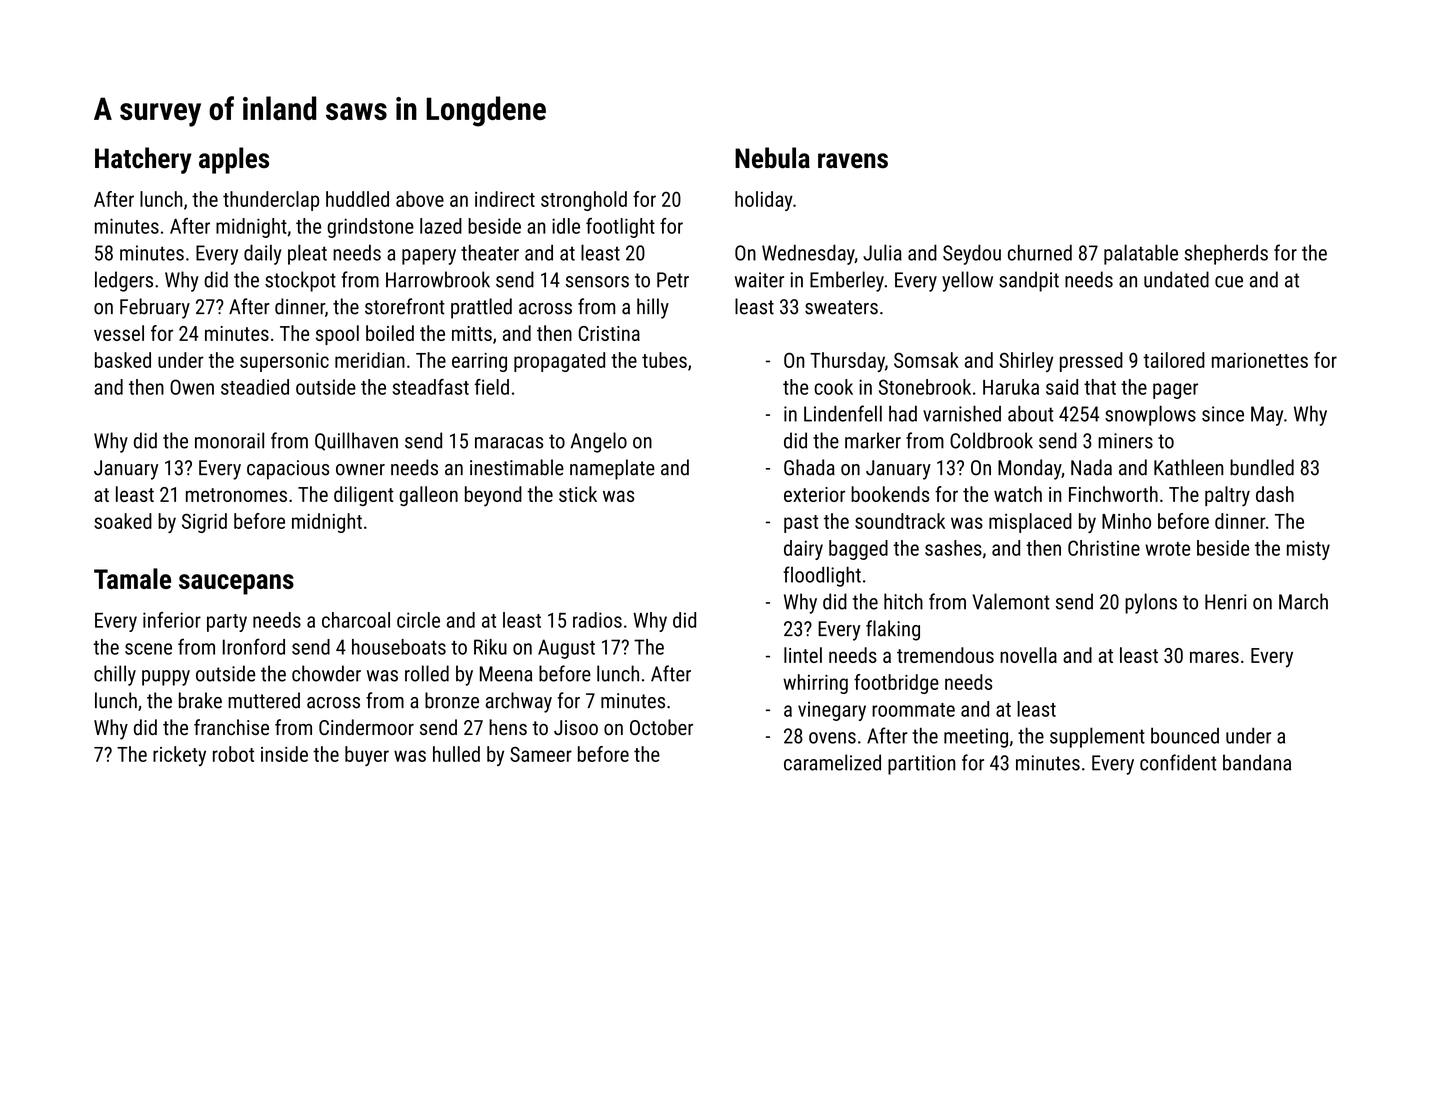 The height and width of the screenshot is (1107, 1433). What do you see at coordinates (234, 160) in the screenshot?
I see `apples` at bounding box center [234, 160].
